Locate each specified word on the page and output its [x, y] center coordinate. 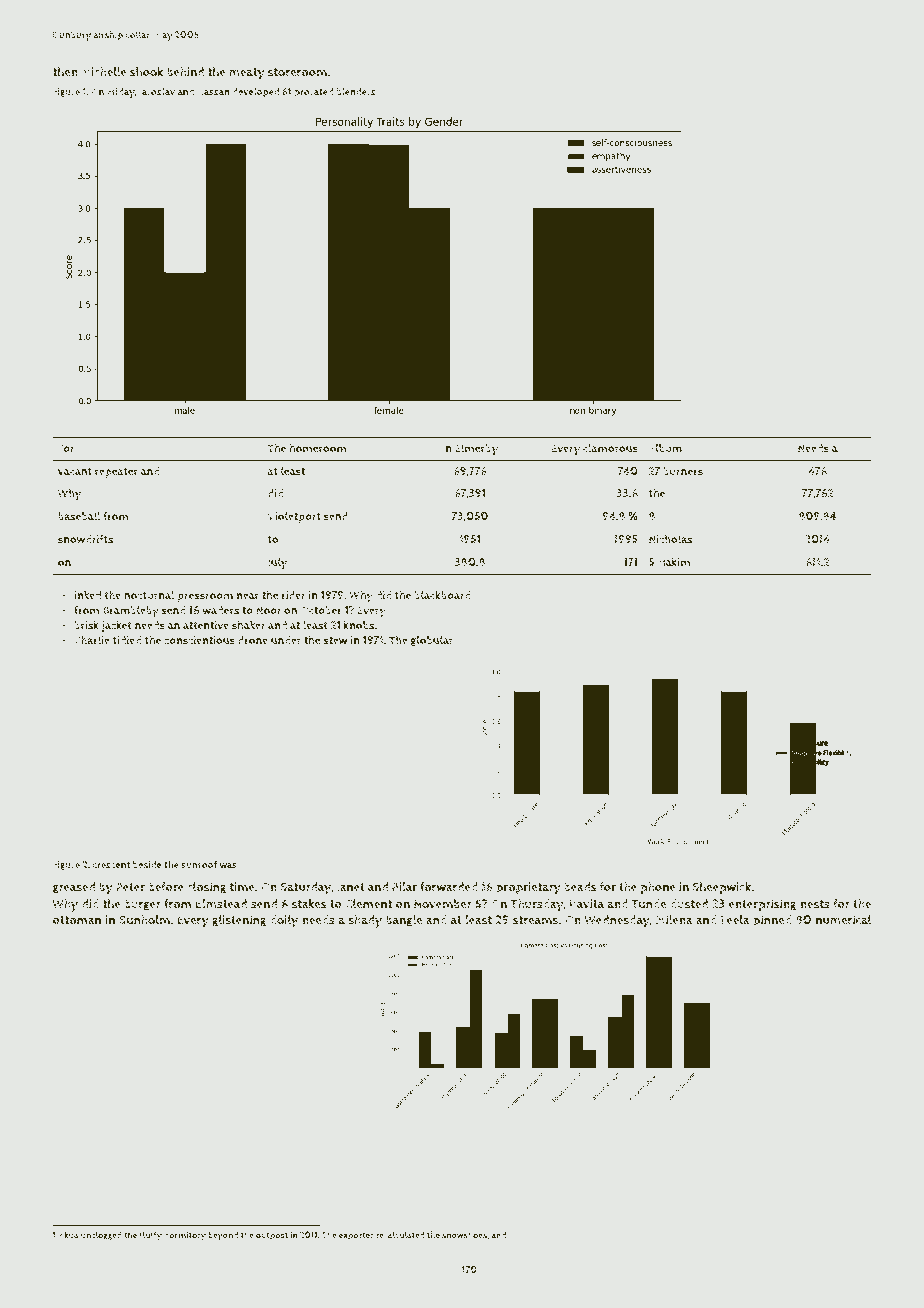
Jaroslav [157, 92]
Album [665, 448]
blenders [356, 91]
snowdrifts [85, 539]
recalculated [400, 1235]
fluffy [151, 1236]
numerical [843, 920]
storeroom [297, 72]
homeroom [318, 448]
